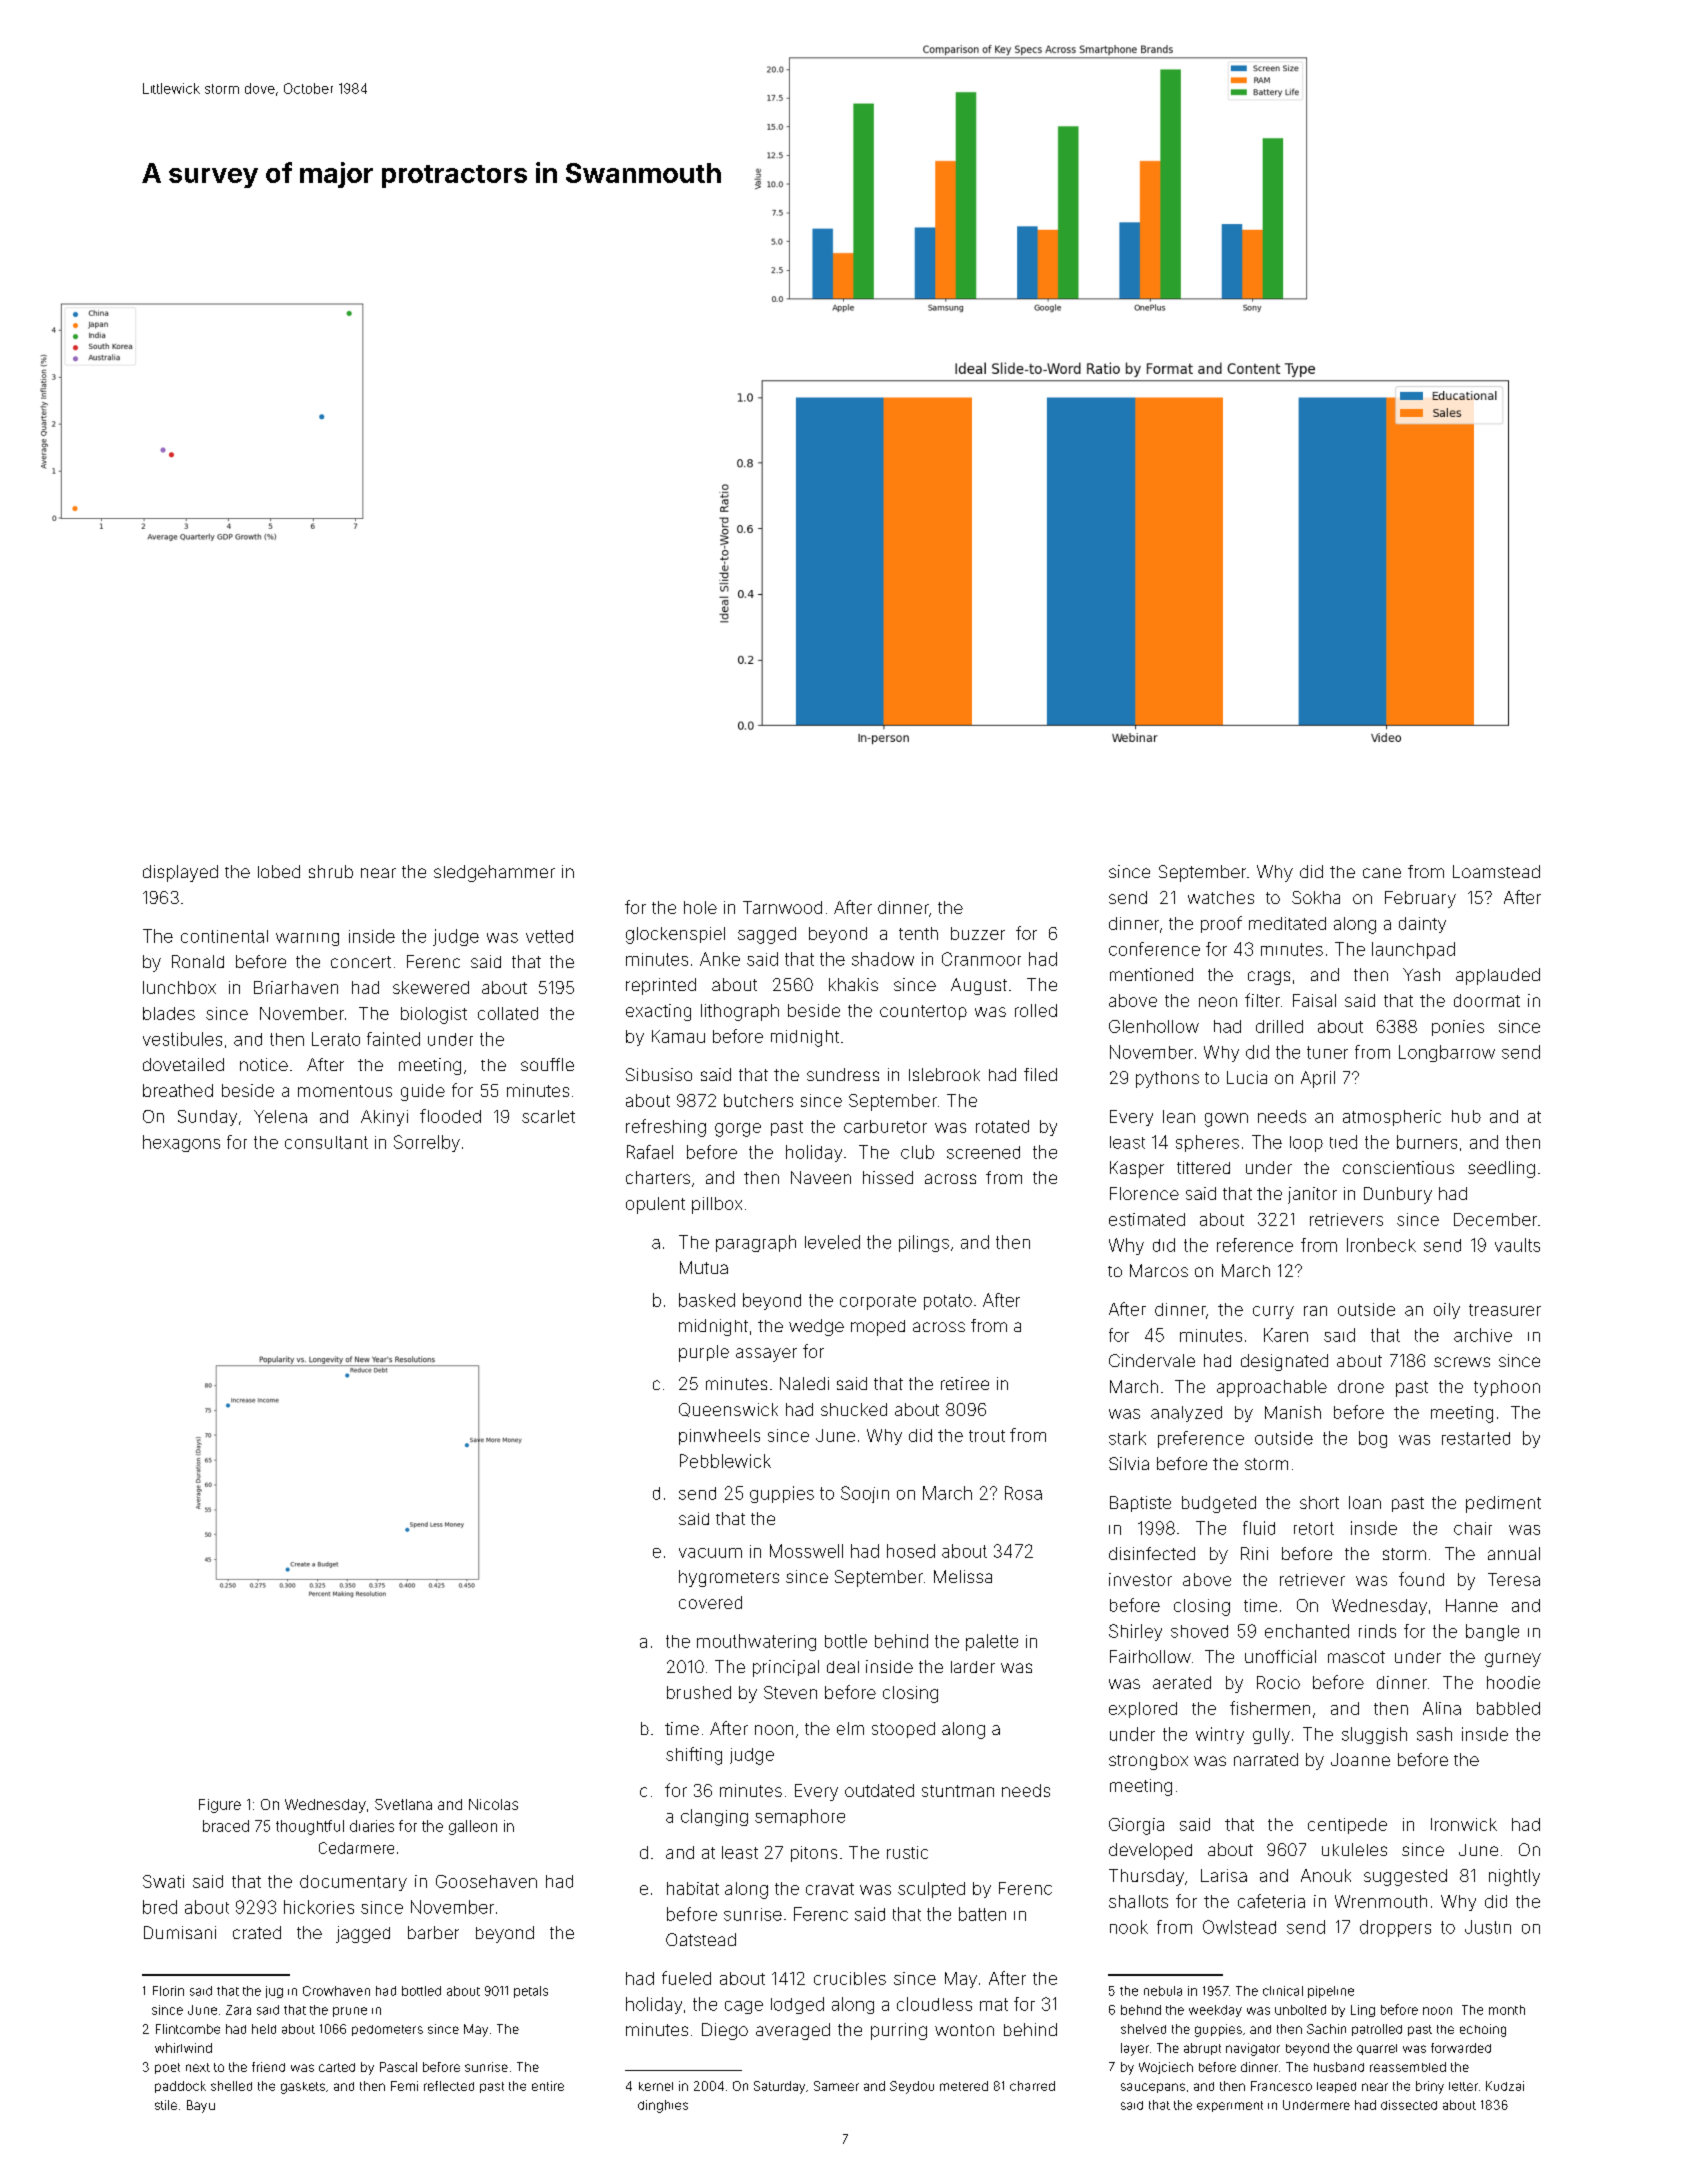 The image size is (1683, 2178). I want to click on hexagons, so click(181, 1143).
